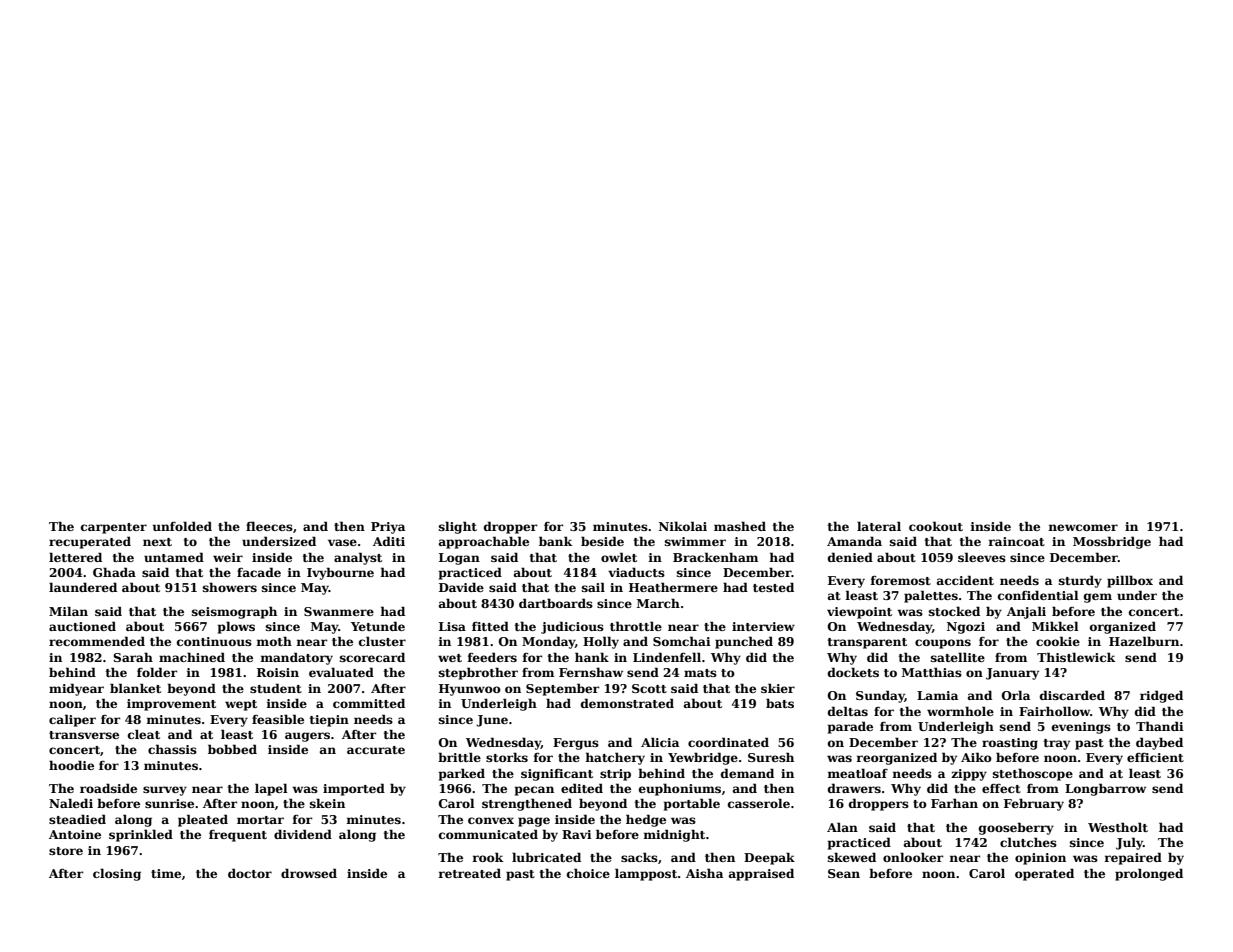 This screenshot has height=952, width=1233. I want to click on pillbox, so click(1130, 581).
